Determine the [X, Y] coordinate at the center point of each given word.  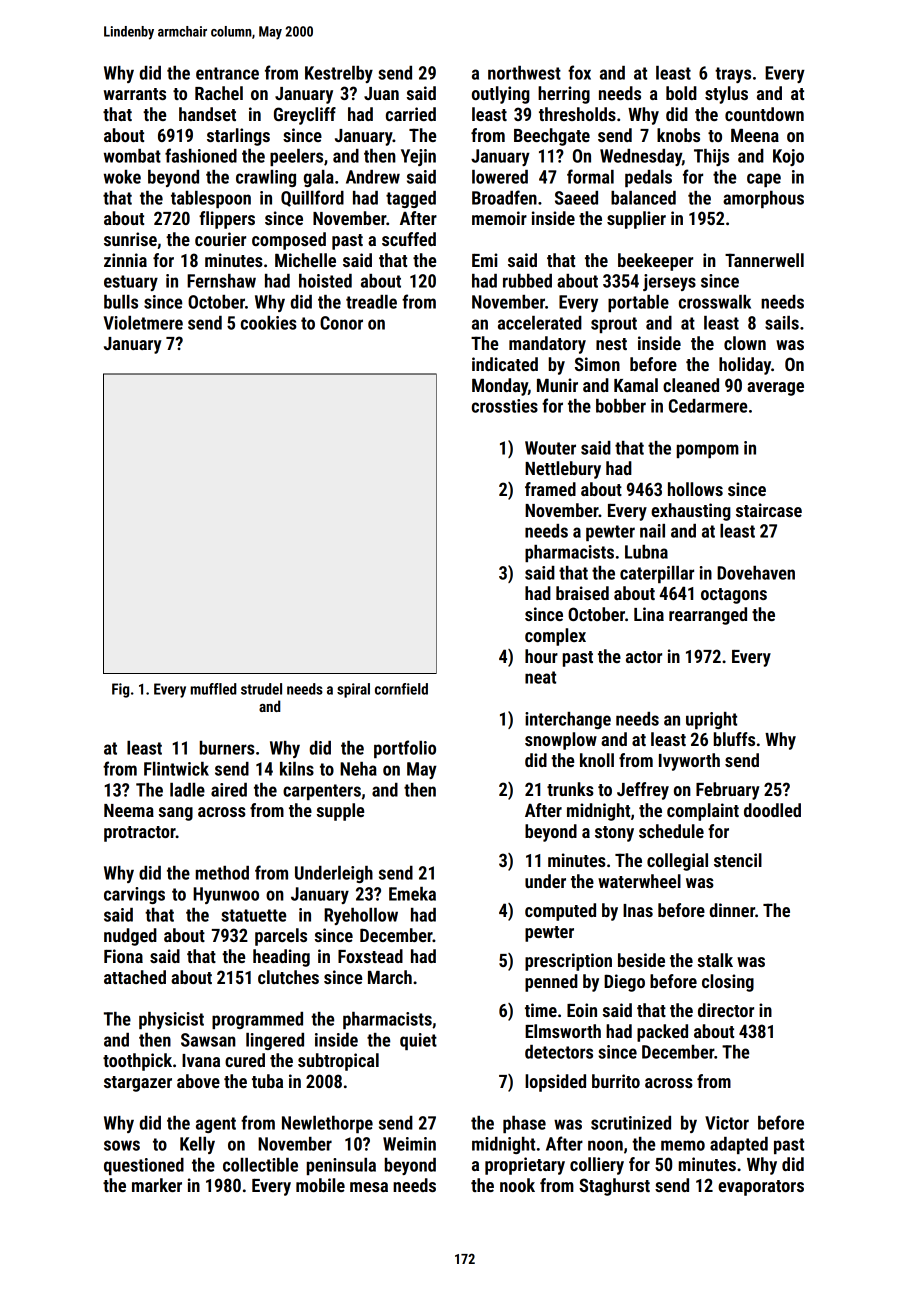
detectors [559, 1052]
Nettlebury [563, 470]
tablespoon [211, 199]
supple [340, 812]
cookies [269, 323]
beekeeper [655, 262]
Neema [129, 810]
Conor [341, 323]
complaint [703, 812]
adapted [739, 1145]
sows [122, 1145]
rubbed [527, 281]
